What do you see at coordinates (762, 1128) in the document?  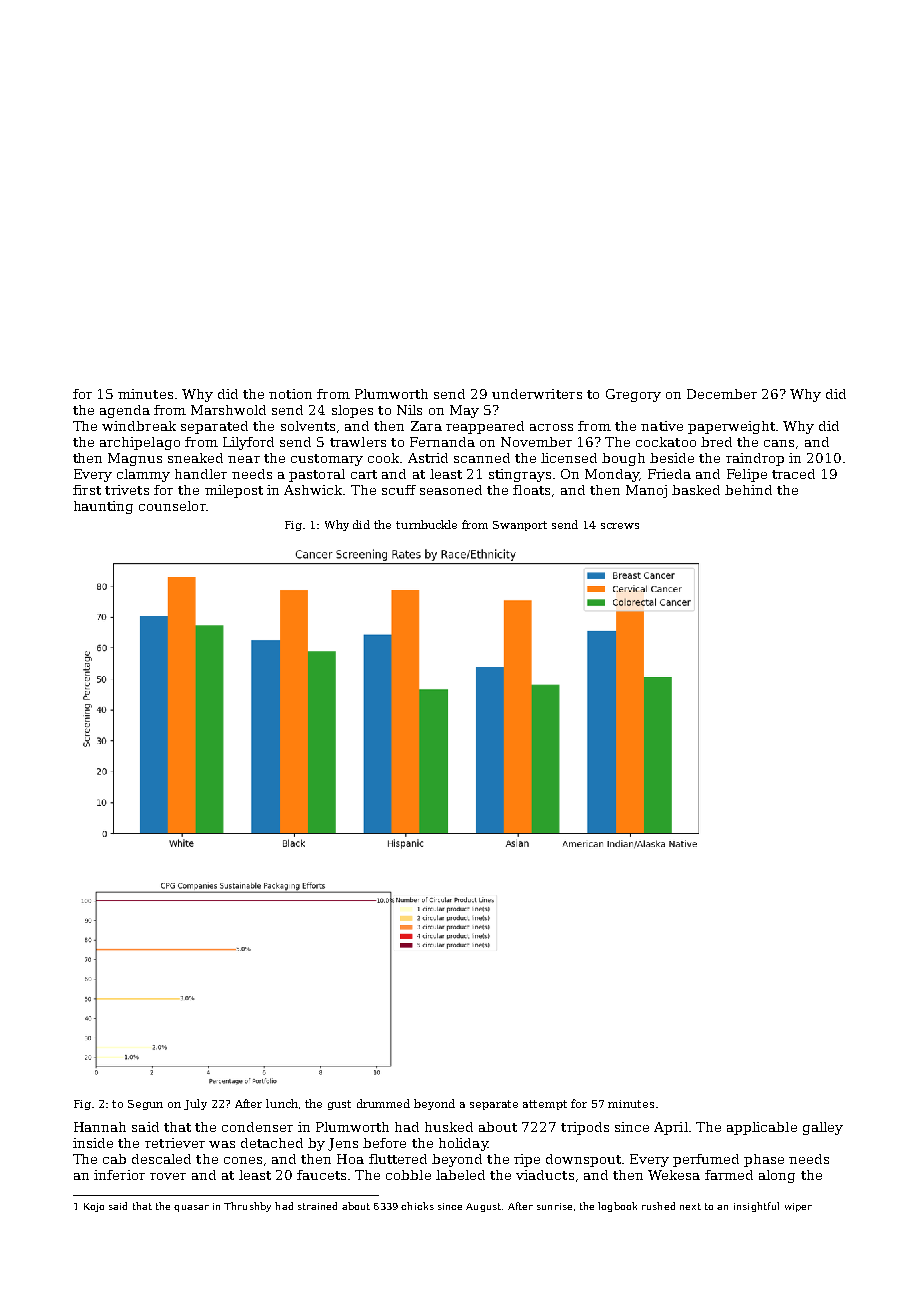 I see `applicable` at bounding box center [762, 1128].
